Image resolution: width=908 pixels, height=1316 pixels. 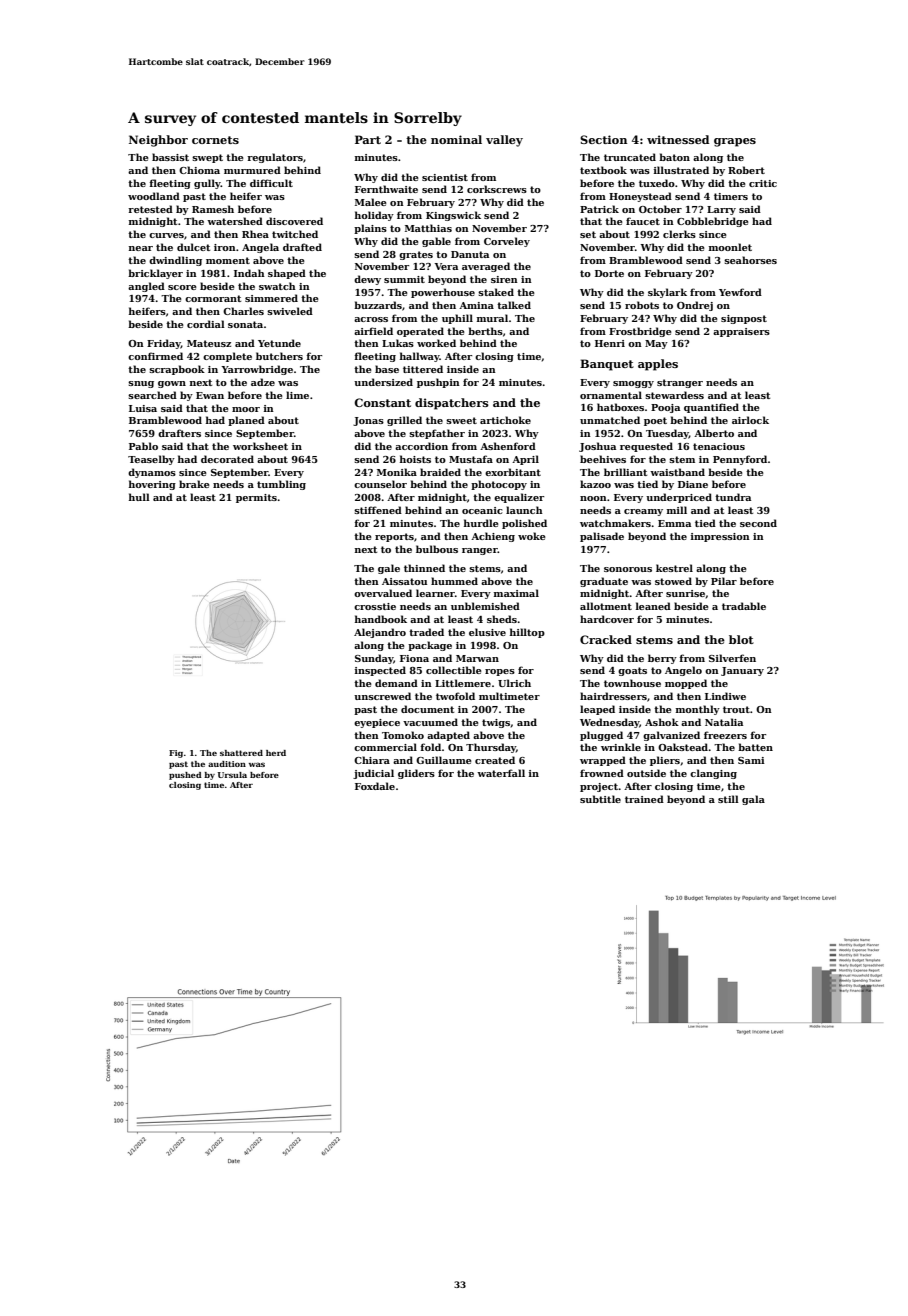 What do you see at coordinates (378, 510) in the screenshot?
I see `stiffened` at bounding box center [378, 510].
